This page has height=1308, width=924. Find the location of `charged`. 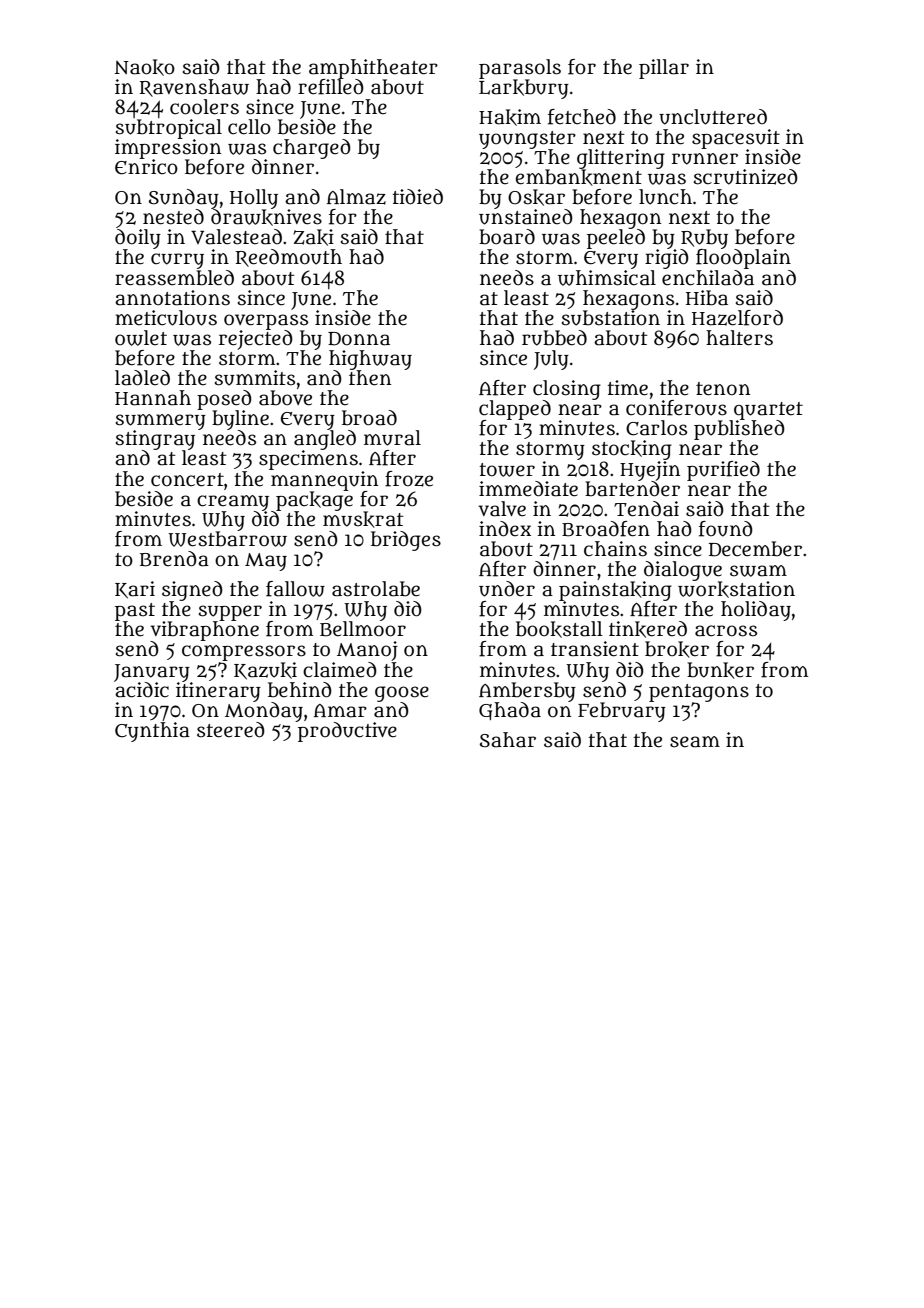

charged is located at coordinates (312, 149).
